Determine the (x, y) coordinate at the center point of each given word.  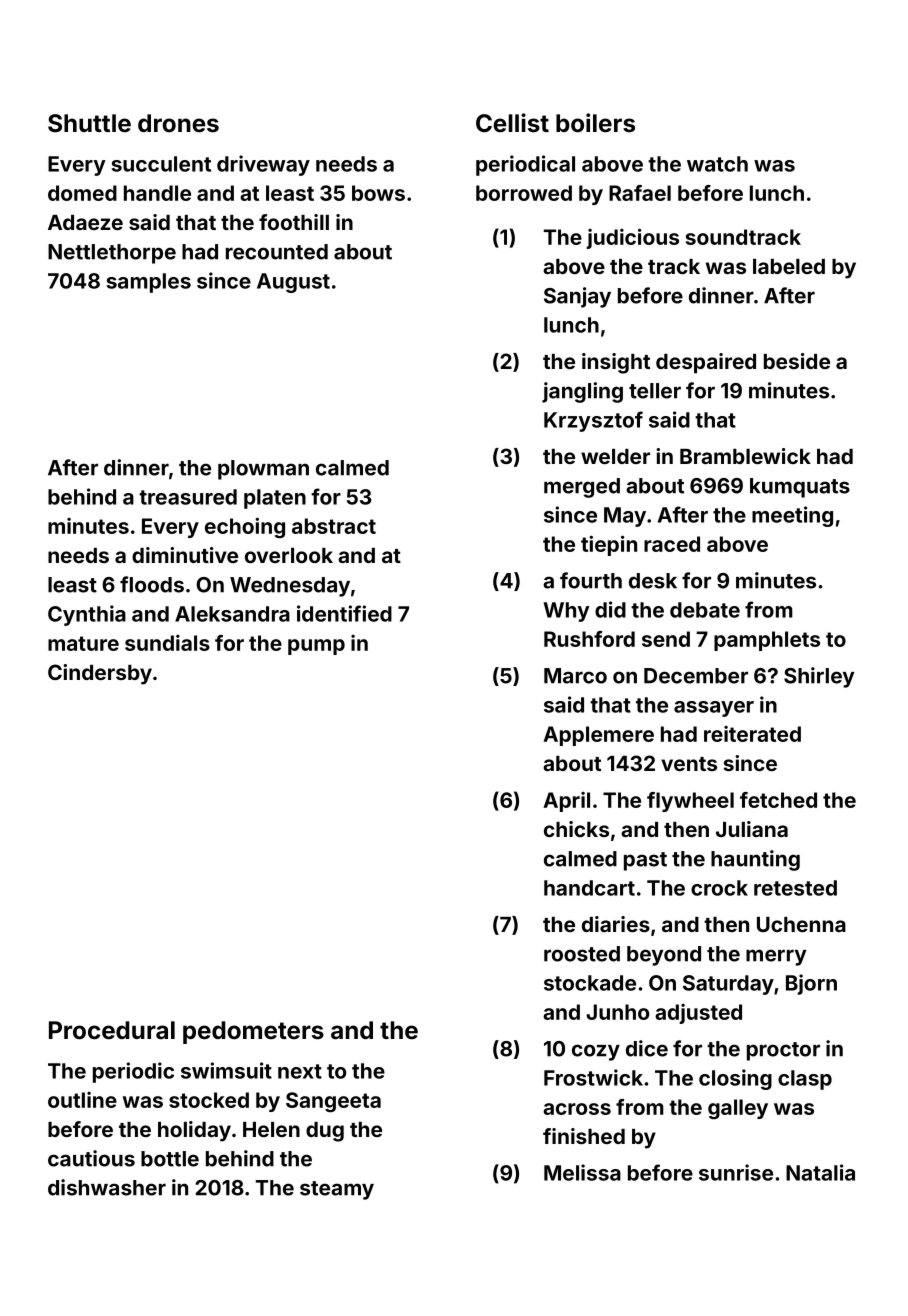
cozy (596, 1052)
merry (776, 957)
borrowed (524, 193)
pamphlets (767, 641)
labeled (789, 266)
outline (82, 1100)
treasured (188, 497)
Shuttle (89, 123)
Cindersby (100, 674)
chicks (576, 829)
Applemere (598, 736)
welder (615, 456)
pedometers (253, 1032)
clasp (805, 1080)
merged (582, 488)
